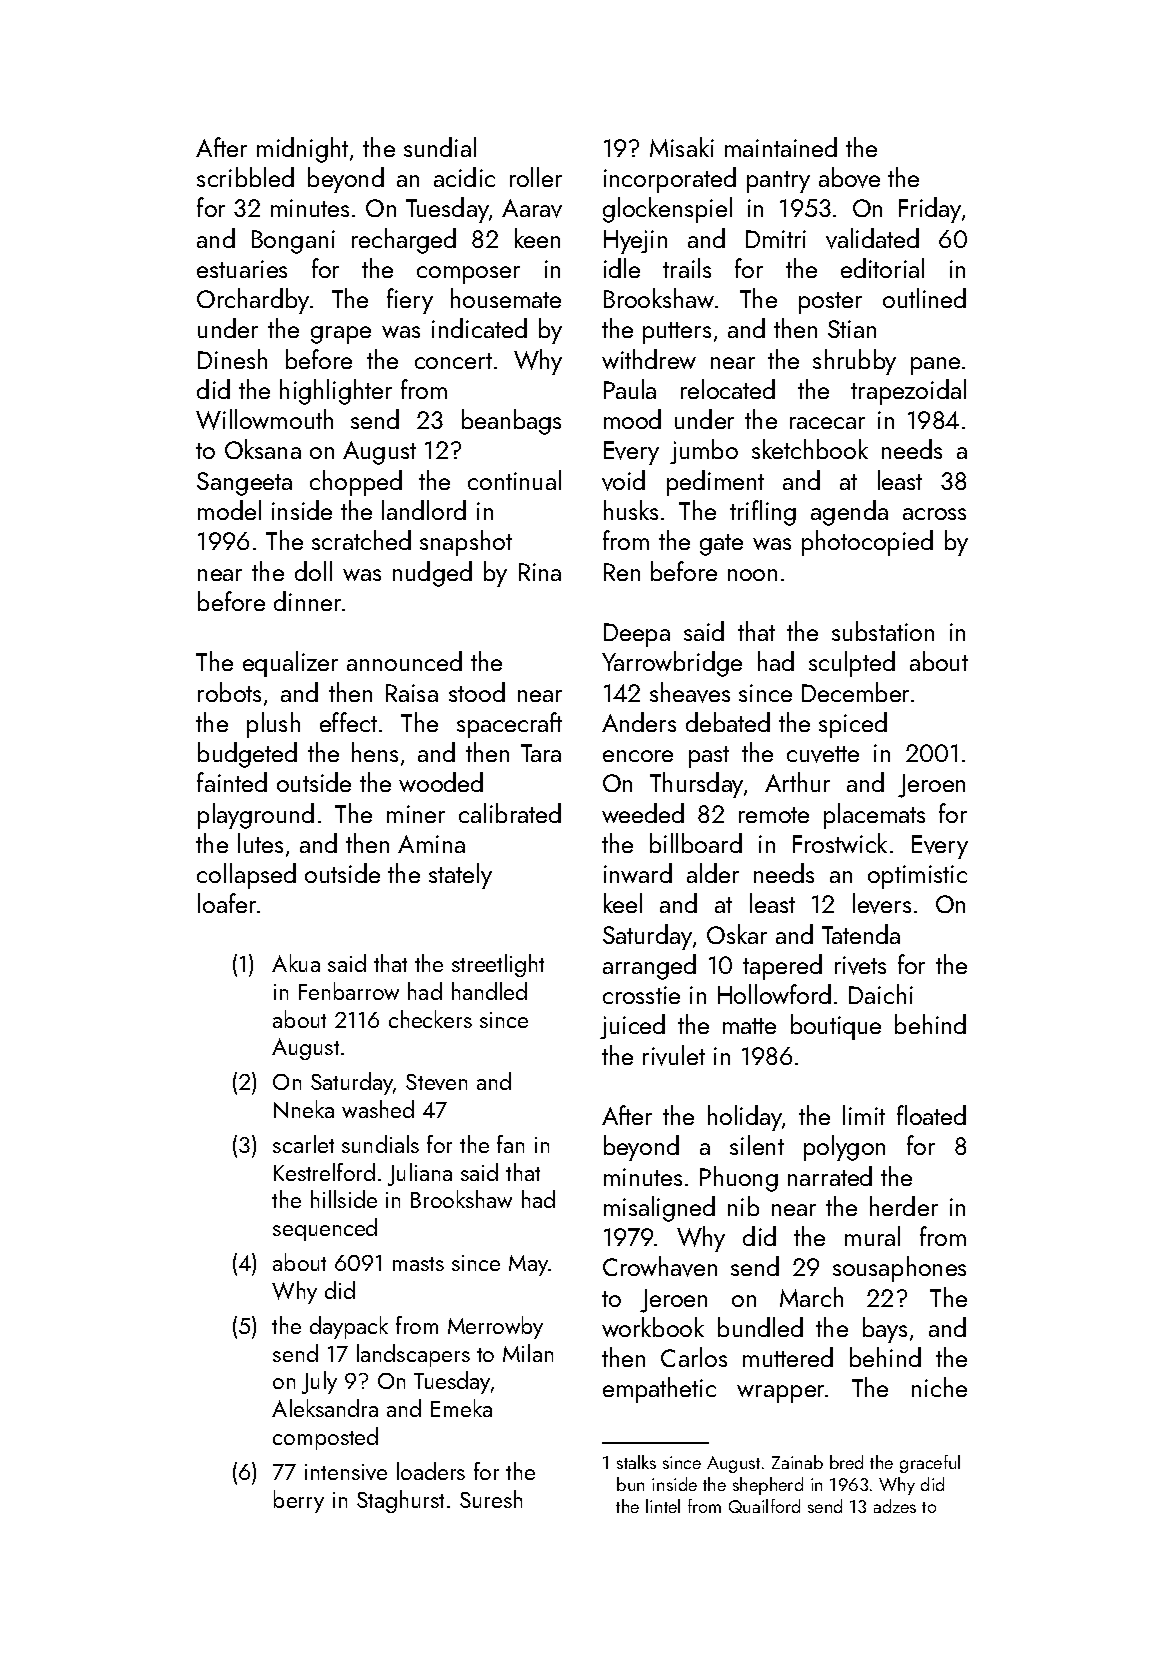  What do you see at coordinates (639, 722) in the screenshot?
I see `Anders` at bounding box center [639, 722].
